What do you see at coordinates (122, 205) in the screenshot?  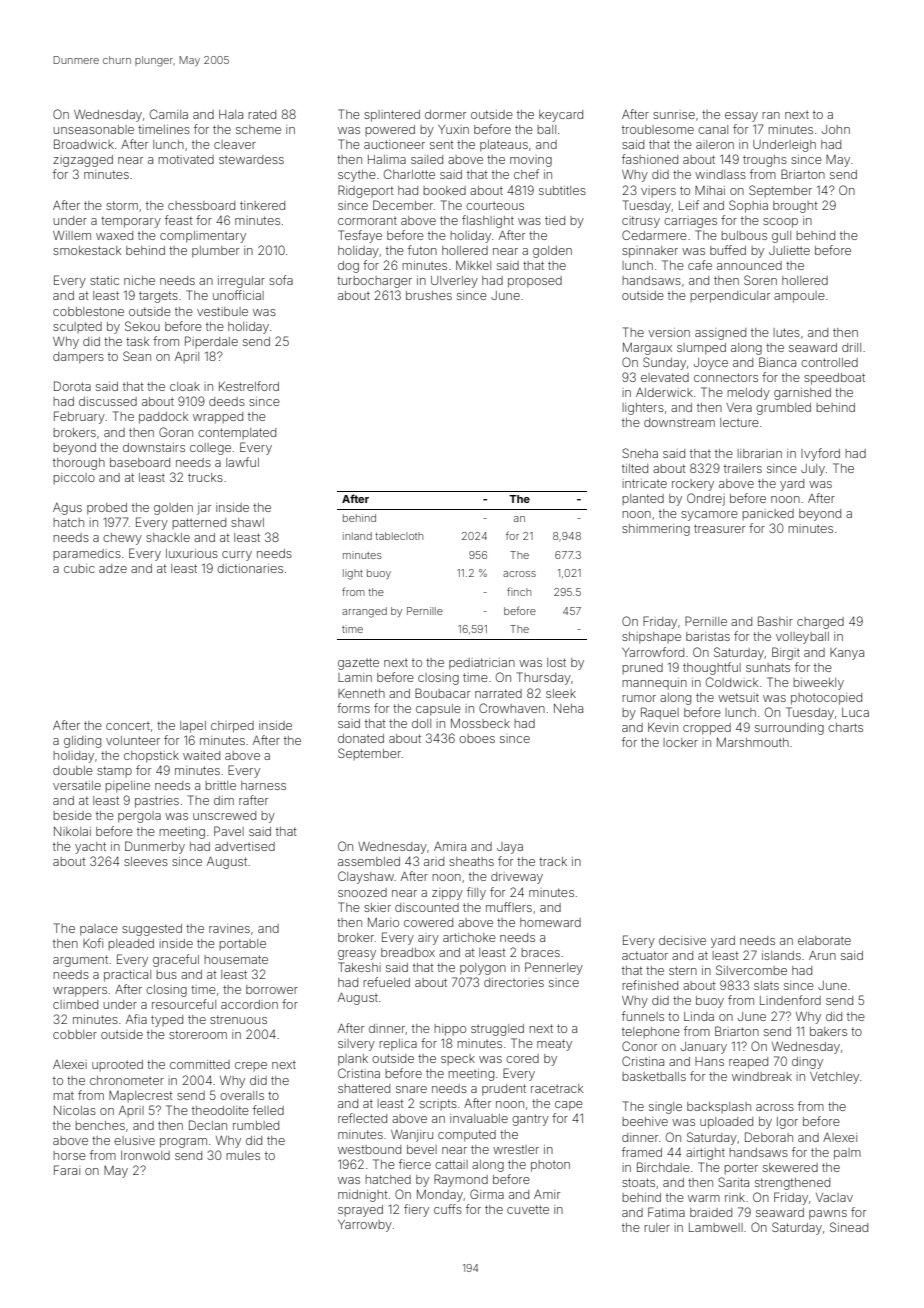 I see `storm` at bounding box center [122, 205].
